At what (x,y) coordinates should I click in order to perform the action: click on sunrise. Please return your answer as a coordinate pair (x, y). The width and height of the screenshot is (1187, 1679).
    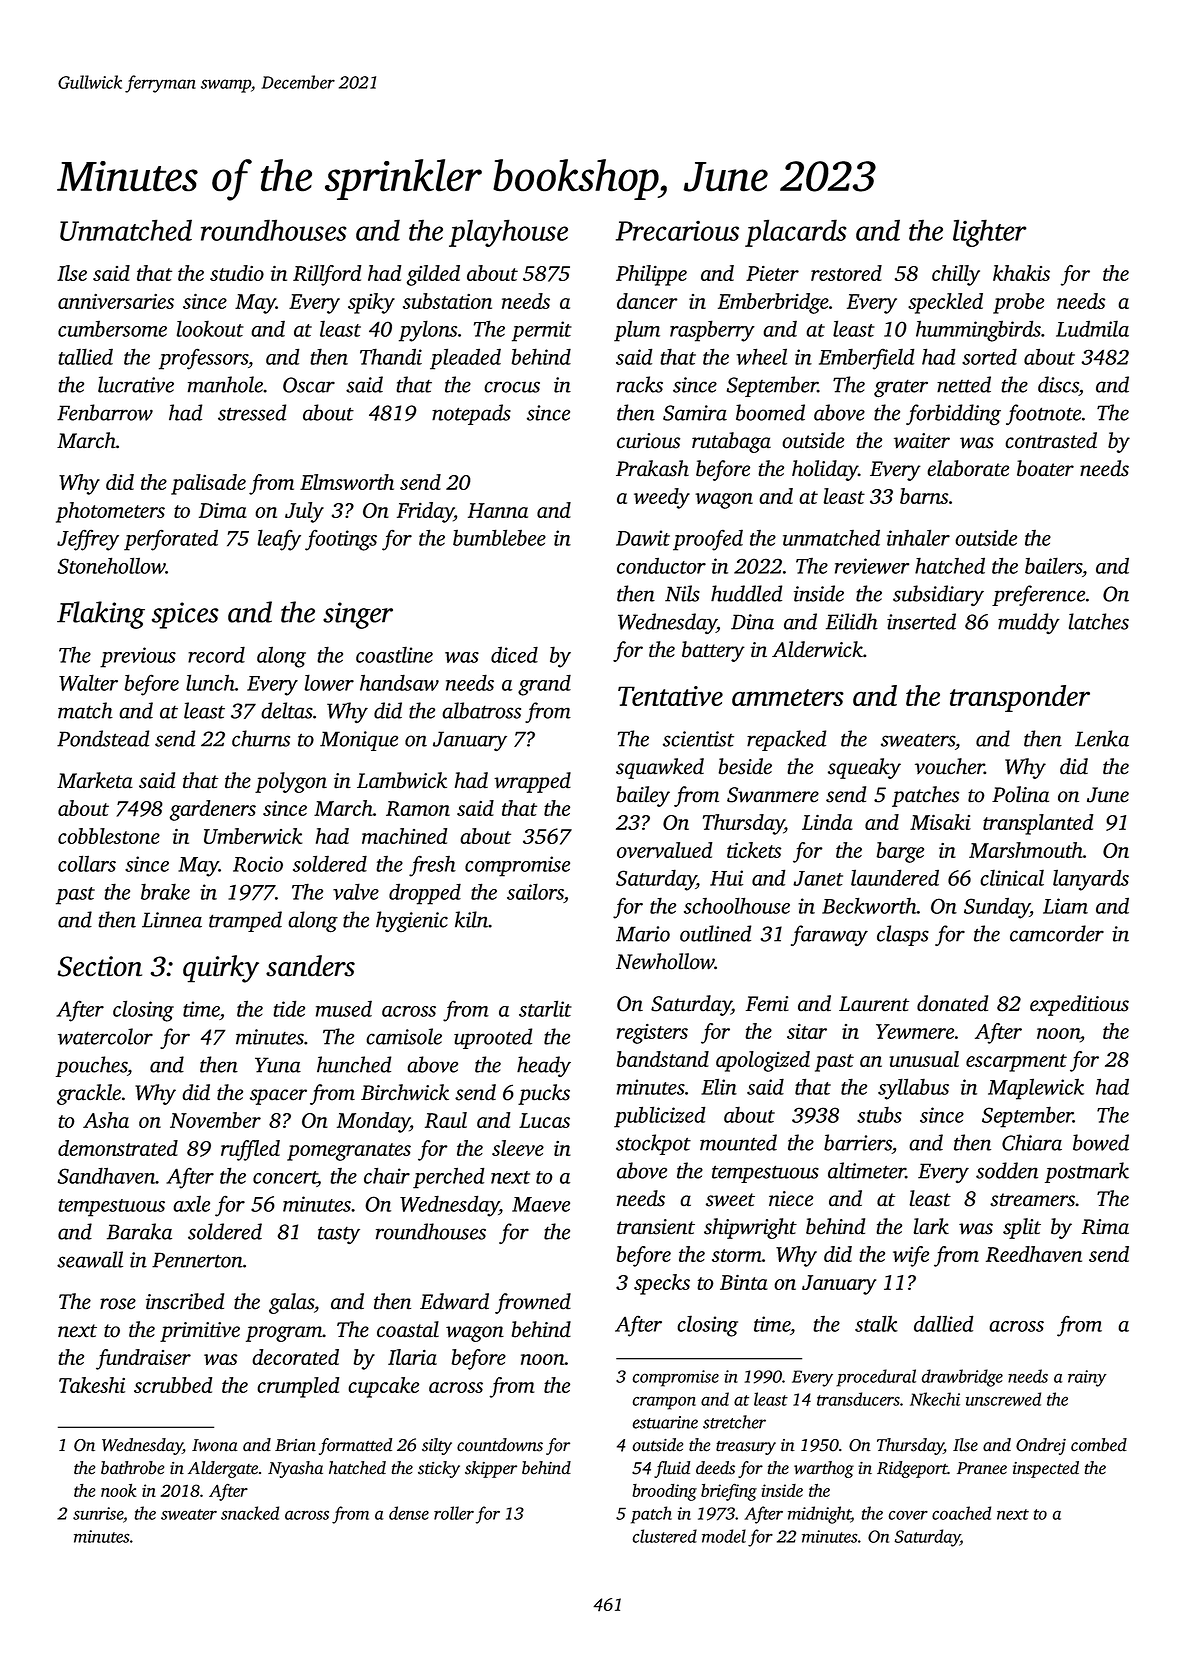
    Looking at the image, I should click on (98, 1513).
